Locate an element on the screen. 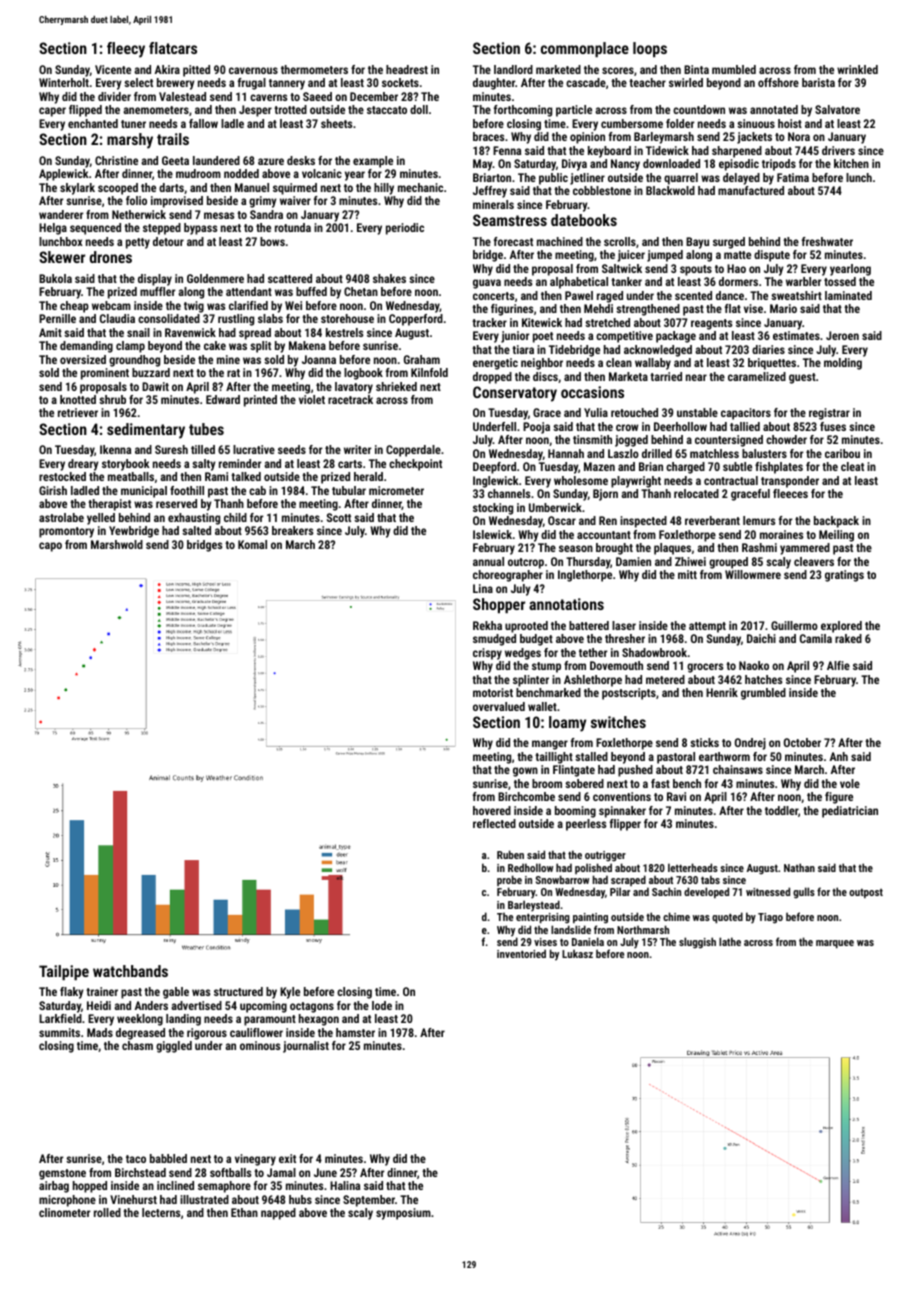 This screenshot has height=1308, width=924. Lukasz is located at coordinates (577, 953).
